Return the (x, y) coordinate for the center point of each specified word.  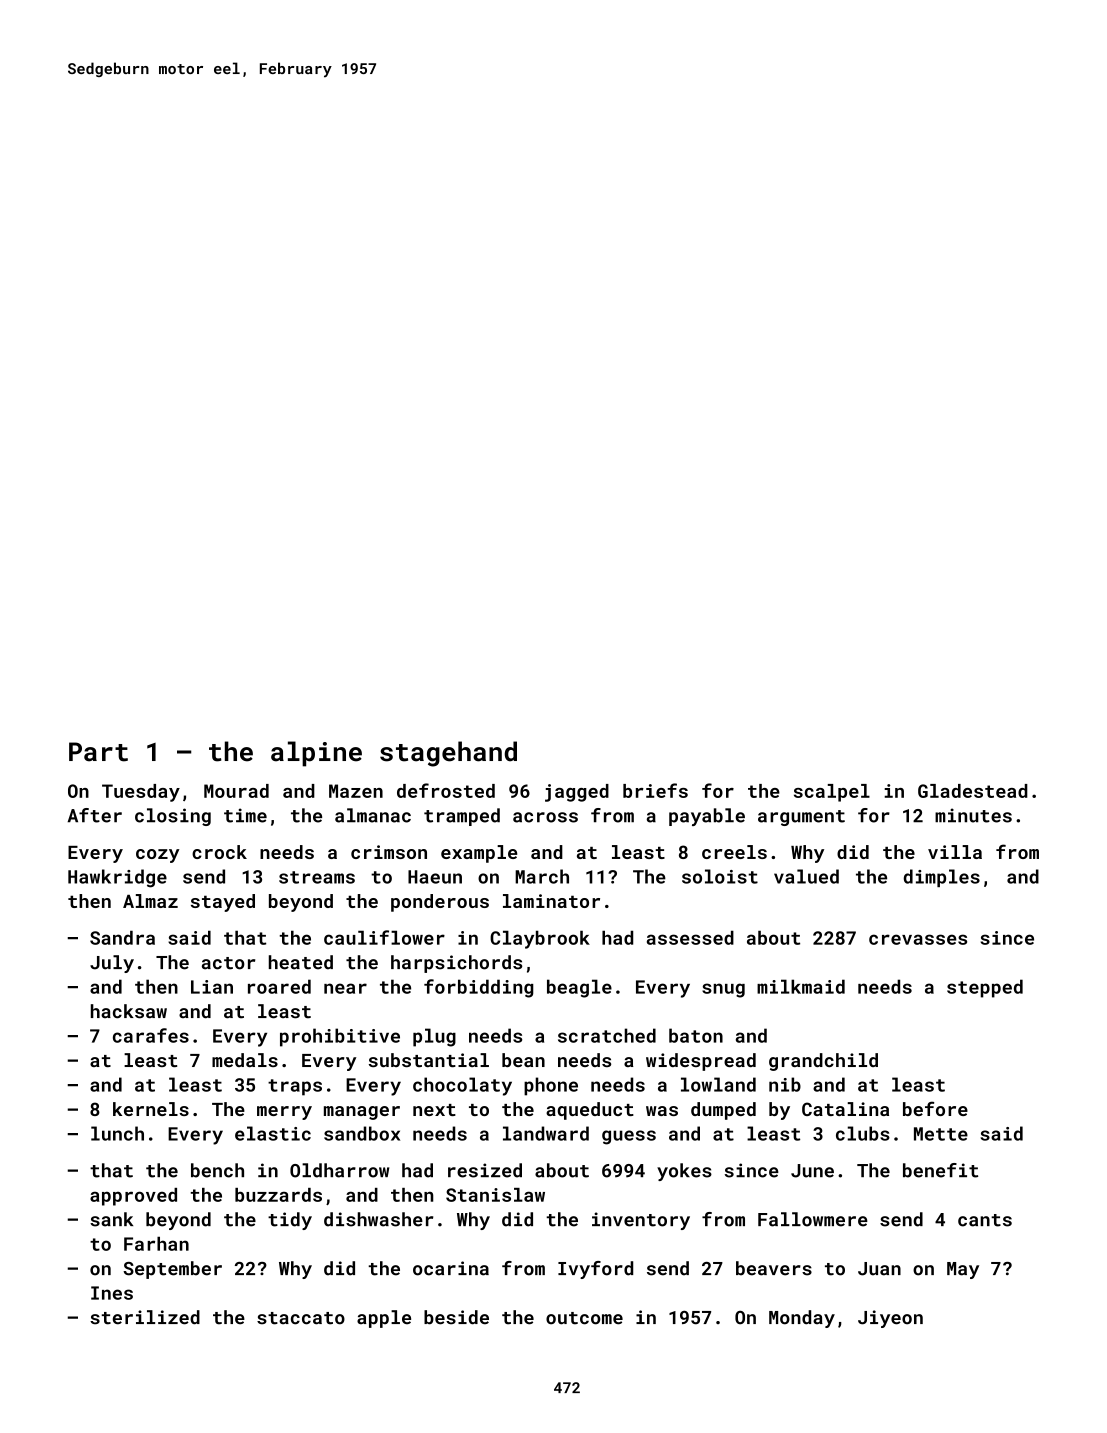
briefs (655, 790)
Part (98, 752)
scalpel (832, 793)
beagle (579, 988)
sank (111, 1219)
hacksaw (129, 1011)
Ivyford (595, 1270)
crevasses (918, 939)
